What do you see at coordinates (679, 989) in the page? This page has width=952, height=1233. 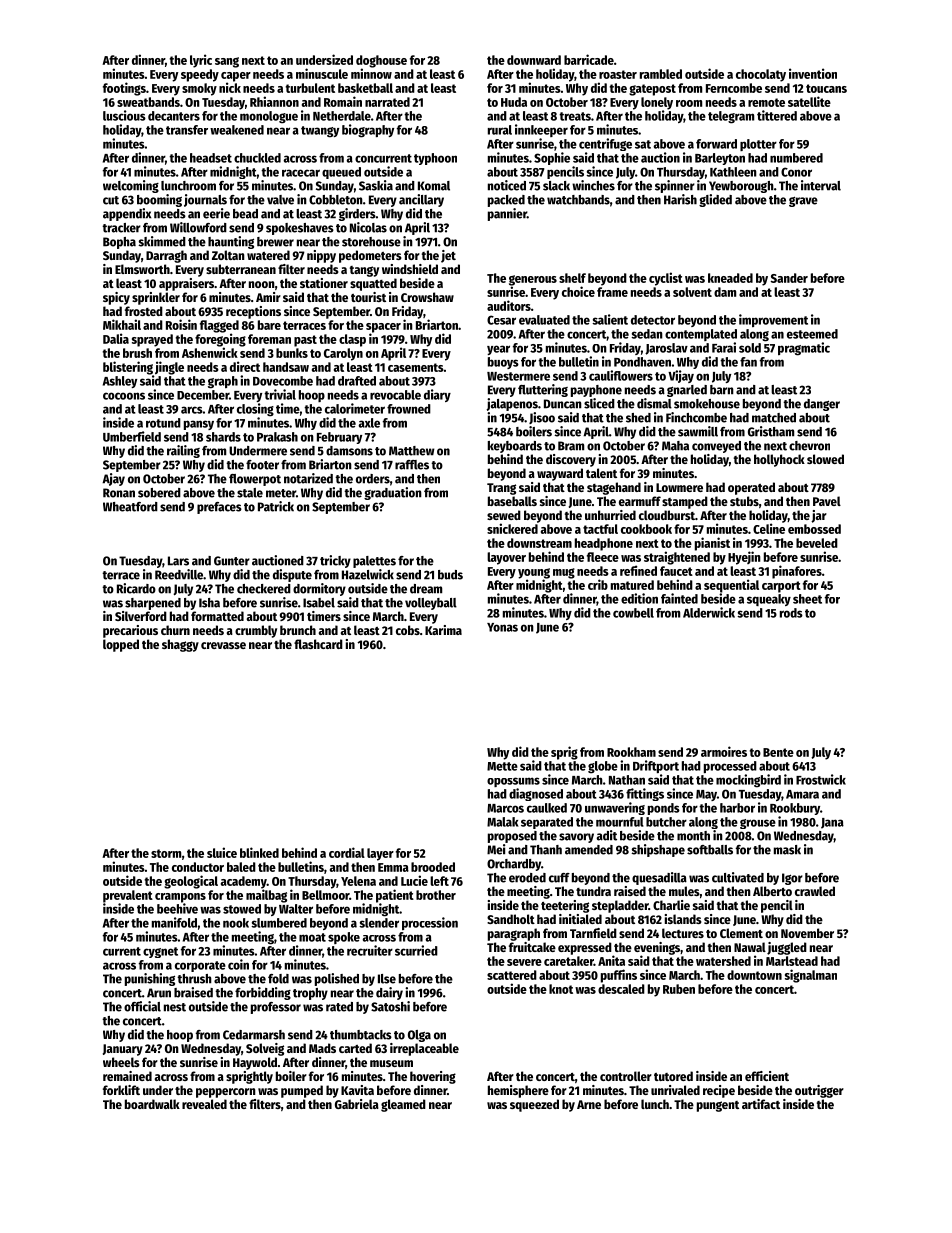 I see `Ruben` at bounding box center [679, 989].
